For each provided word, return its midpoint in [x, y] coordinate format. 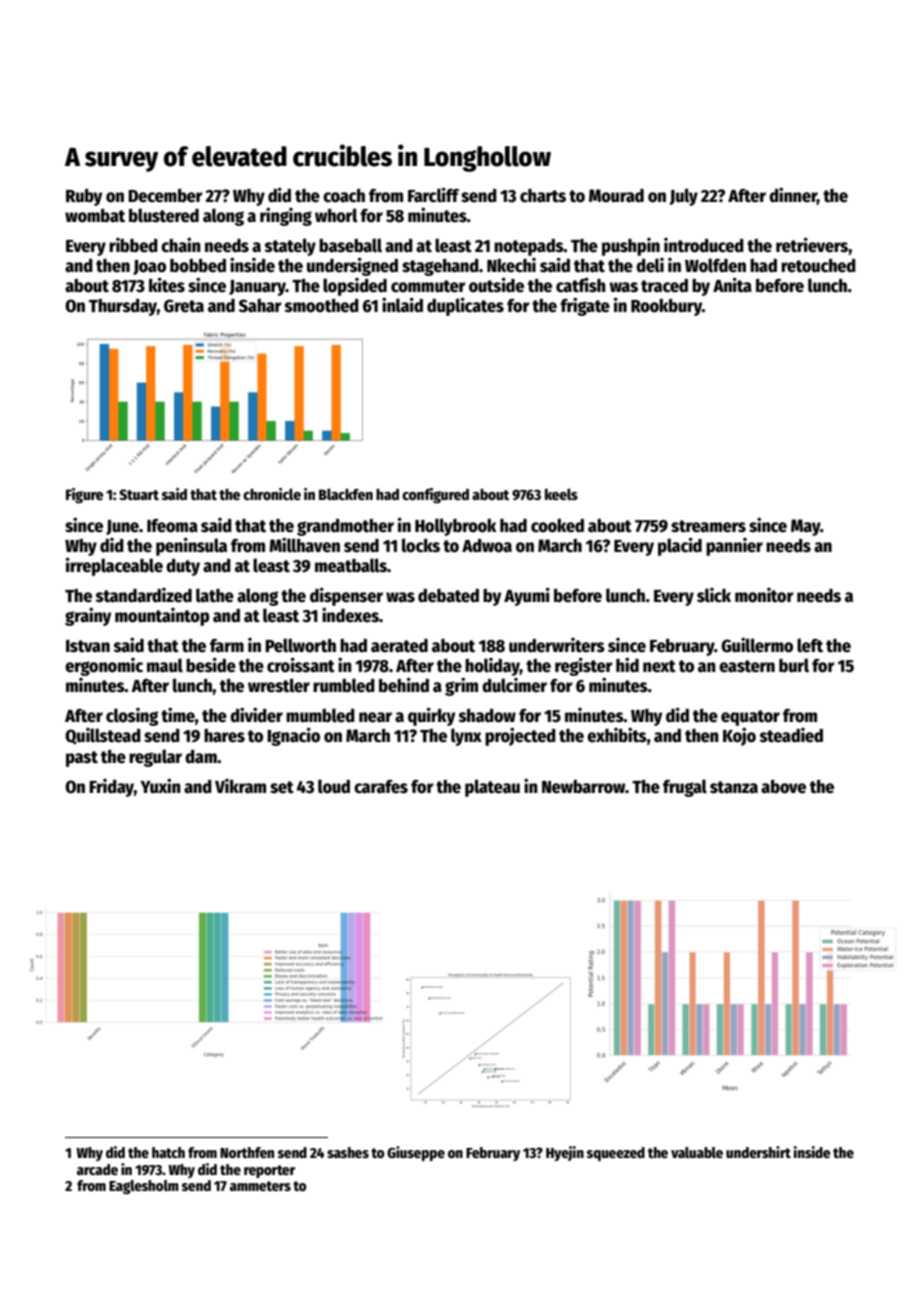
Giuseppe [416, 1153]
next [659, 666]
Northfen [247, 1152]
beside [211, 665]
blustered [164, 215]
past [82, 759]
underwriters [557, 645]
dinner [793, 195]
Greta [184, 306]
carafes [381, 787]
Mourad [616, 196]
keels [561, 494]
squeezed [616, 1154]
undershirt [758, 1152]
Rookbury [666, 307]
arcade [97, 1169]
